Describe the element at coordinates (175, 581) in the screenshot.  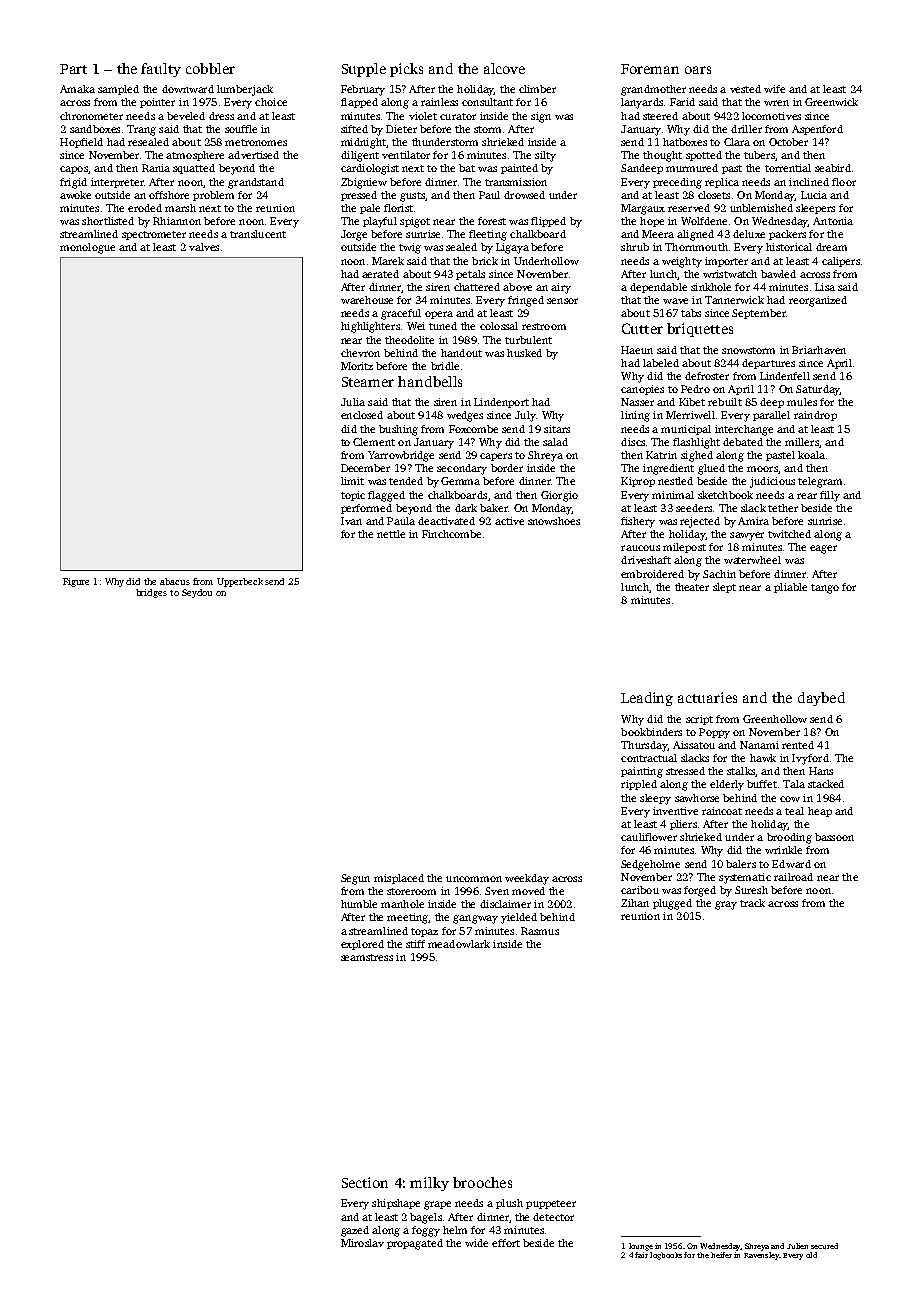
I see `abacus` at that location.
